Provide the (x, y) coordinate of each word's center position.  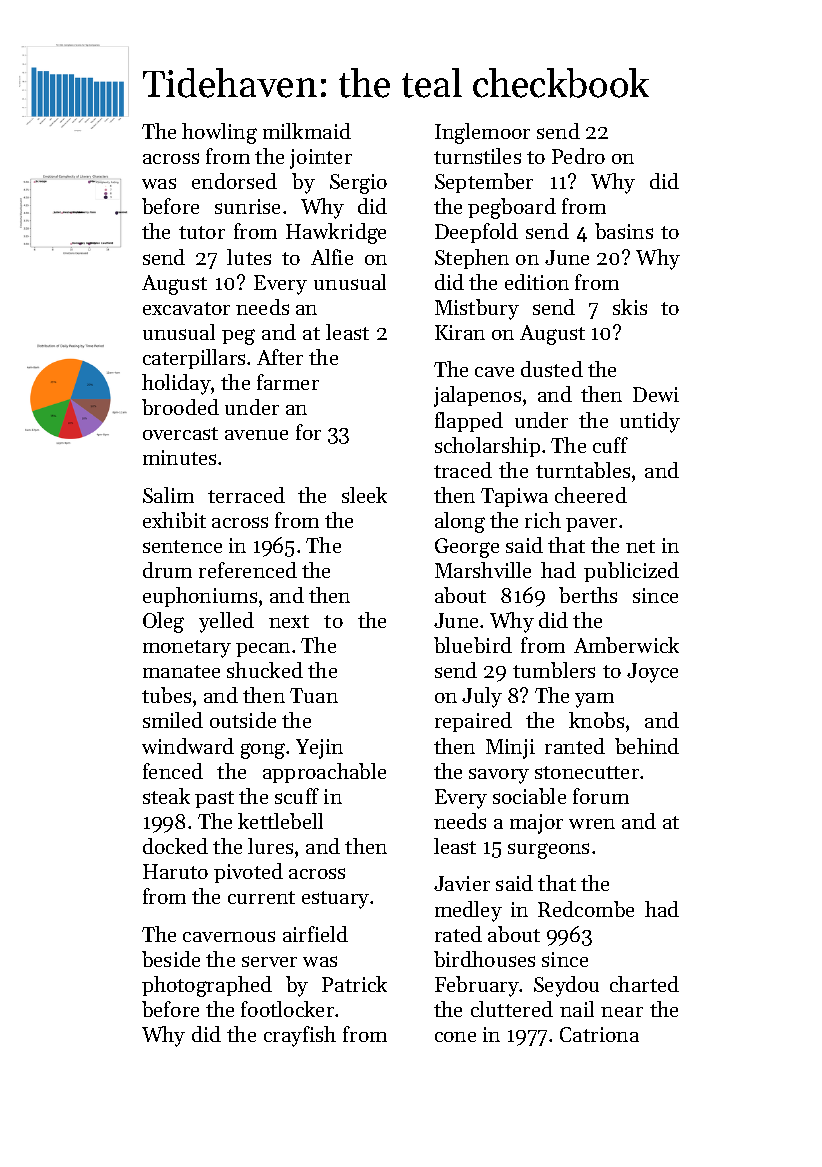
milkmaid (307, 131)
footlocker (287, 1009)
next (289, 621)
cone (455, 1037)
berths (588, 595)
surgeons (548, 851)
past (214, 799)
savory (499, 776)
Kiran (460, 332)
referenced (248, 570)
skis (630, 307)
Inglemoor (482, 133)
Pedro (578, 156)
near (622, 1012)
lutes (249, 257)
